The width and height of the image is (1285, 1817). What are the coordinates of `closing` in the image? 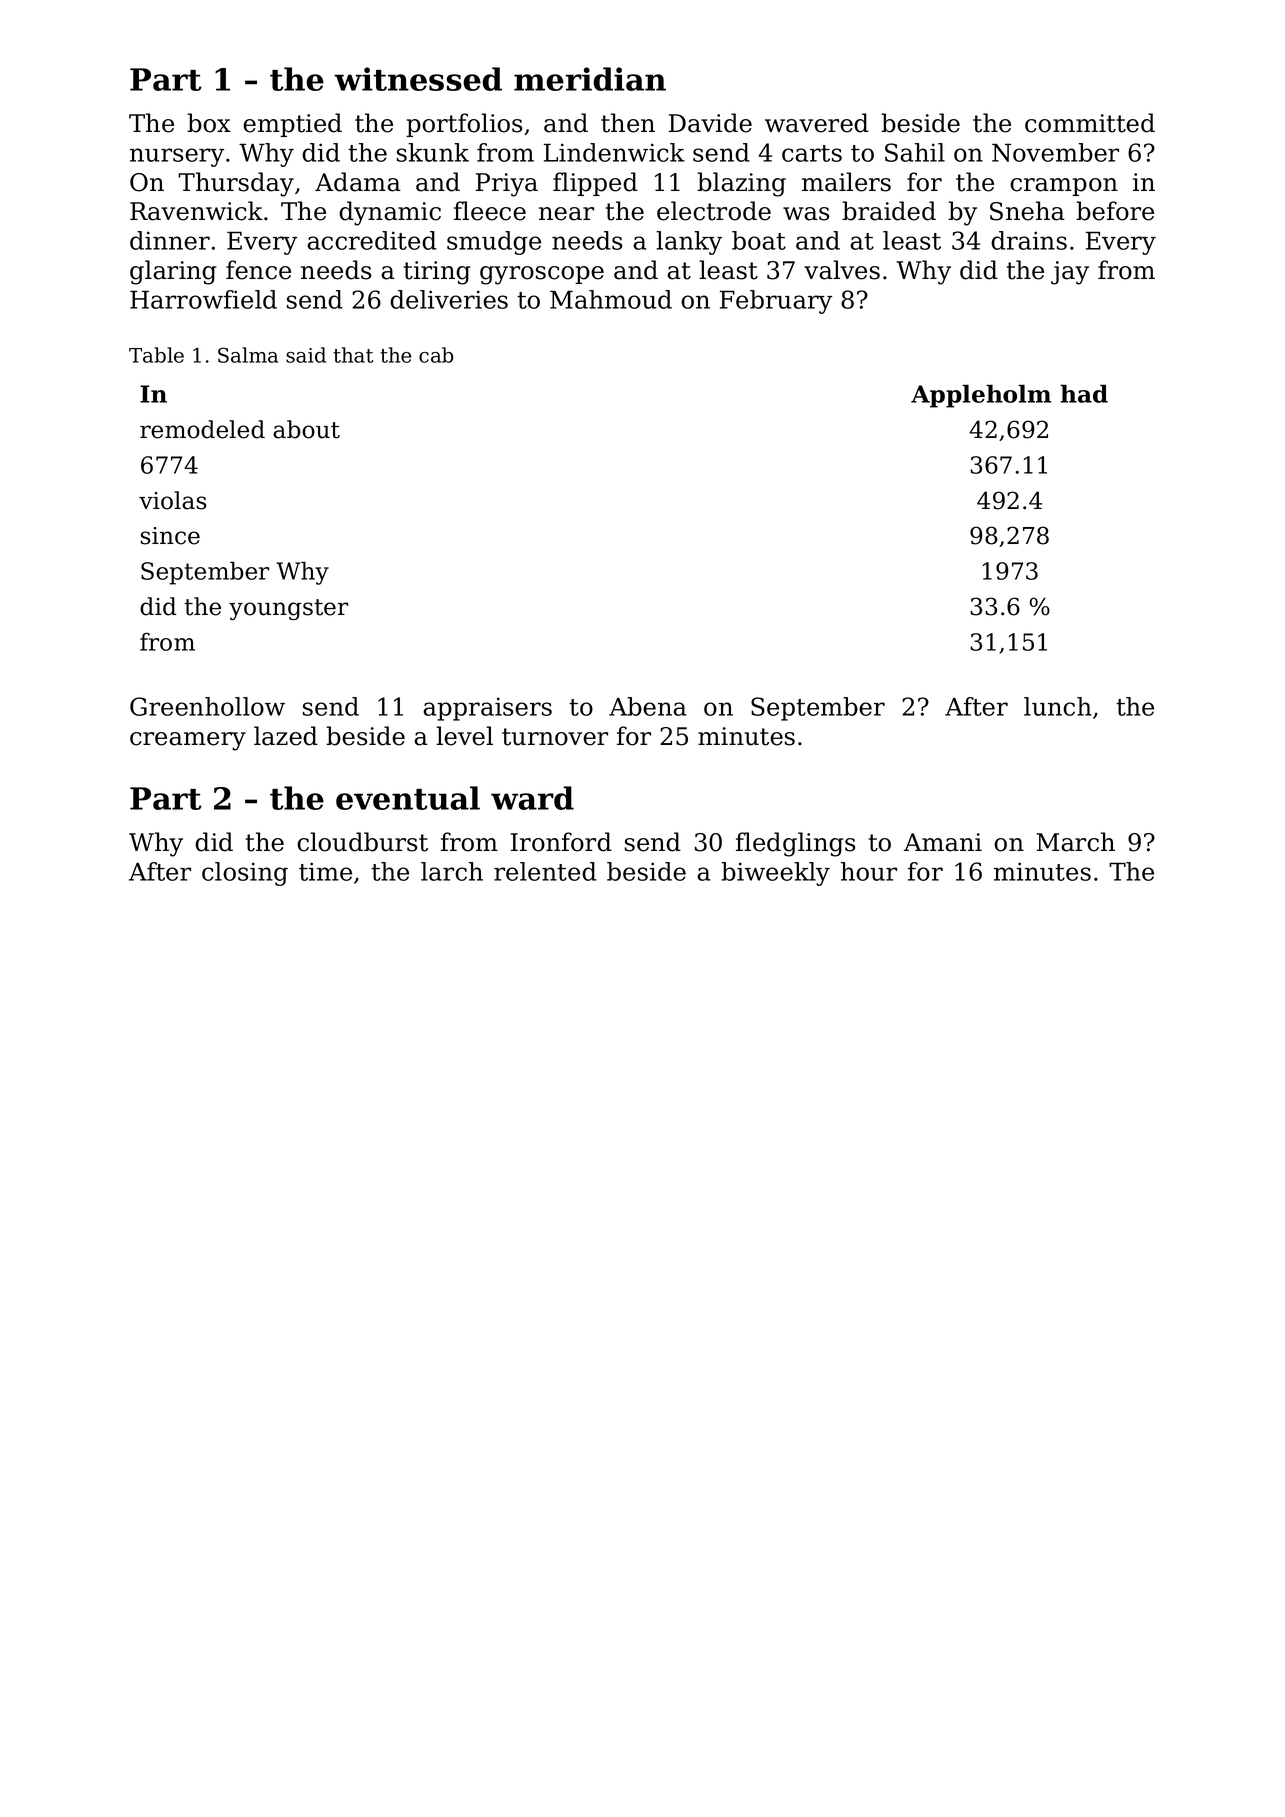 It's located at (245, 874).
